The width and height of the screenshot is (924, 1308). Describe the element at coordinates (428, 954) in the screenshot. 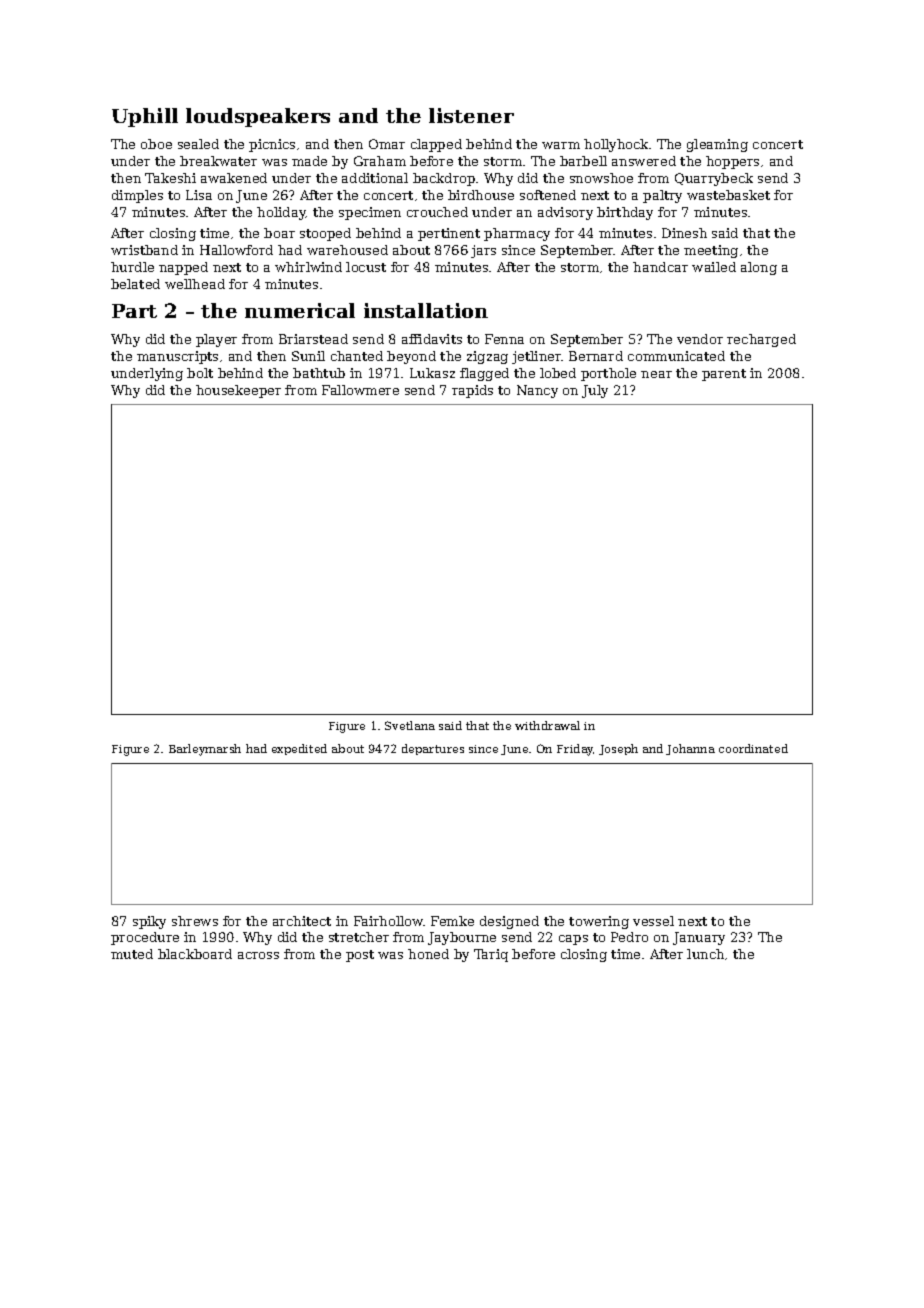

I see `honed` at that location.
